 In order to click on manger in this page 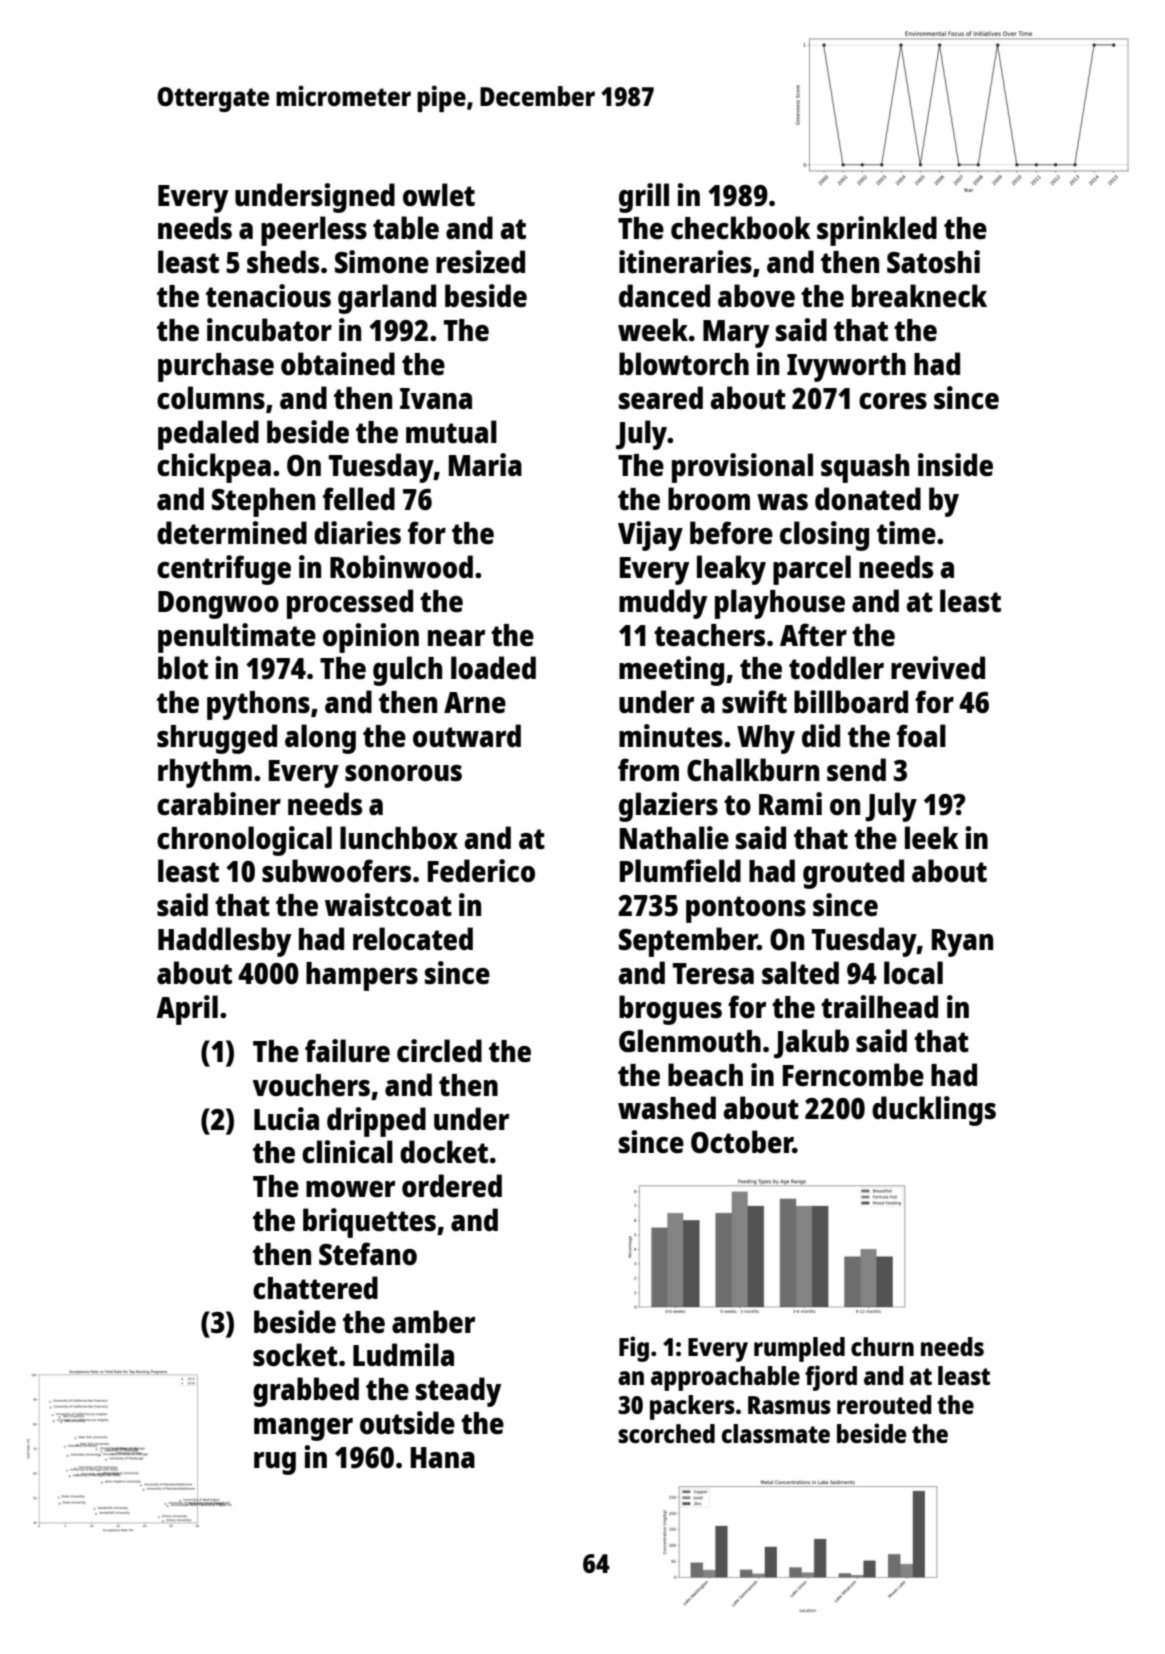, I will do `click(303, 1429)`.
